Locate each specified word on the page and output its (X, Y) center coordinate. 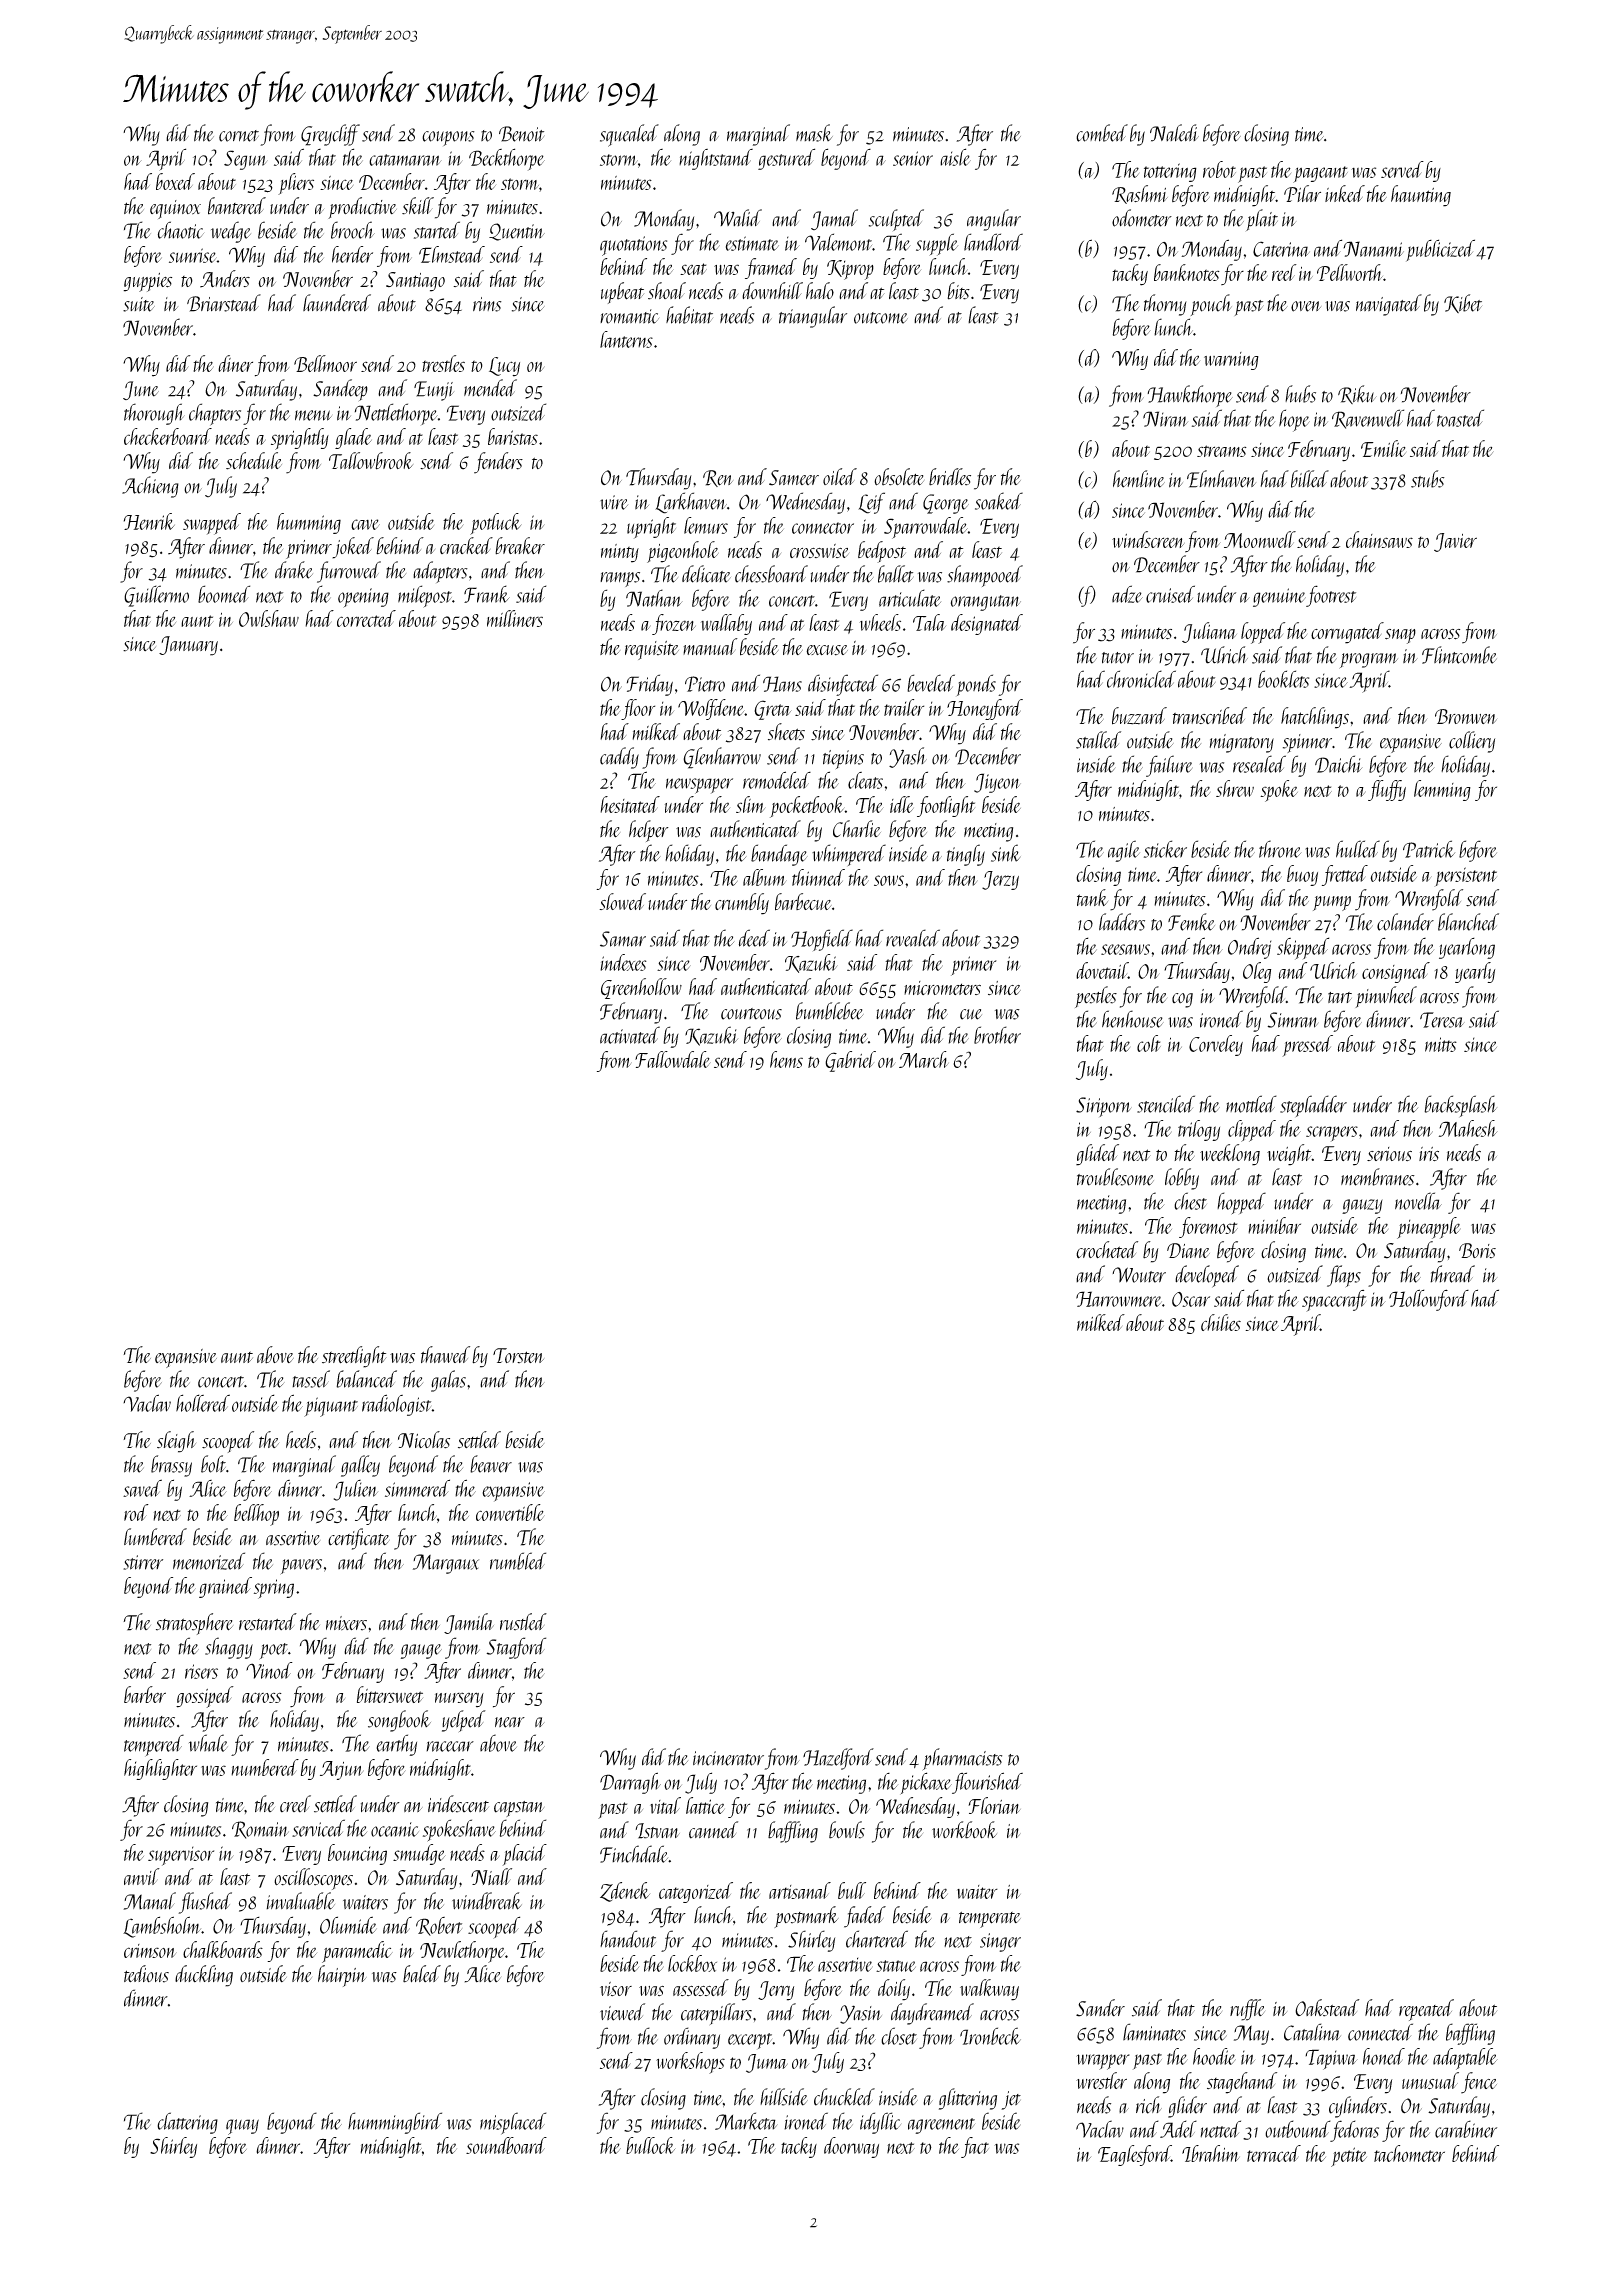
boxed (175, 181)
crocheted (1107, 1250)
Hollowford (1429, 1300)
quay (242, 2127)
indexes (623, 962)
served (1402, 169)
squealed (629, 135)
